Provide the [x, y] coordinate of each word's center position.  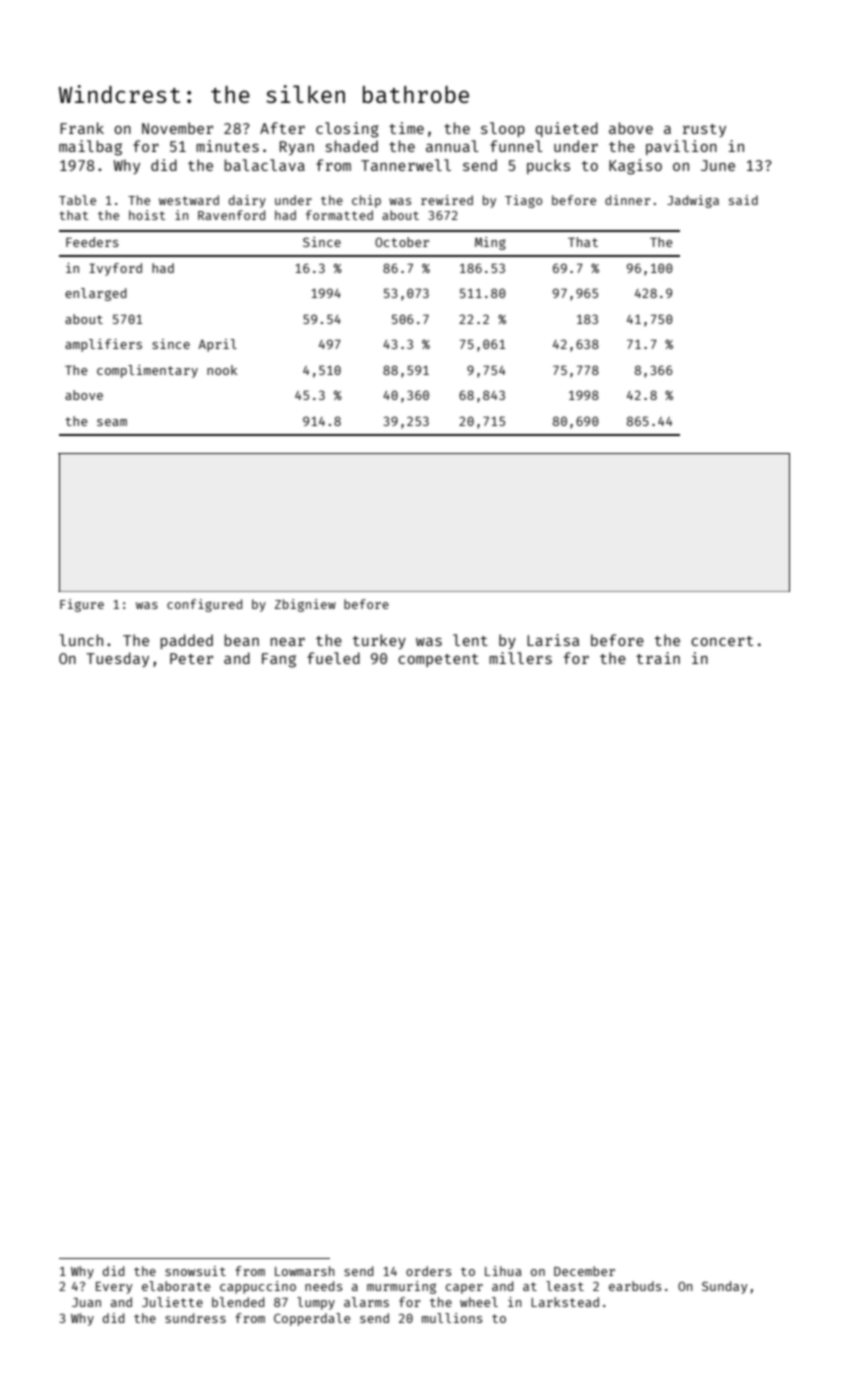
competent [438, 660]
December [584, 1271]
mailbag [90, 148]
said [743, 200]
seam [112, 422]
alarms [366, 1302]
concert [722, 641]
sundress [195, 1318]
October [402, 242]
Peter [191, 658]
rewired [447, 200]
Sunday [724, 1287]
